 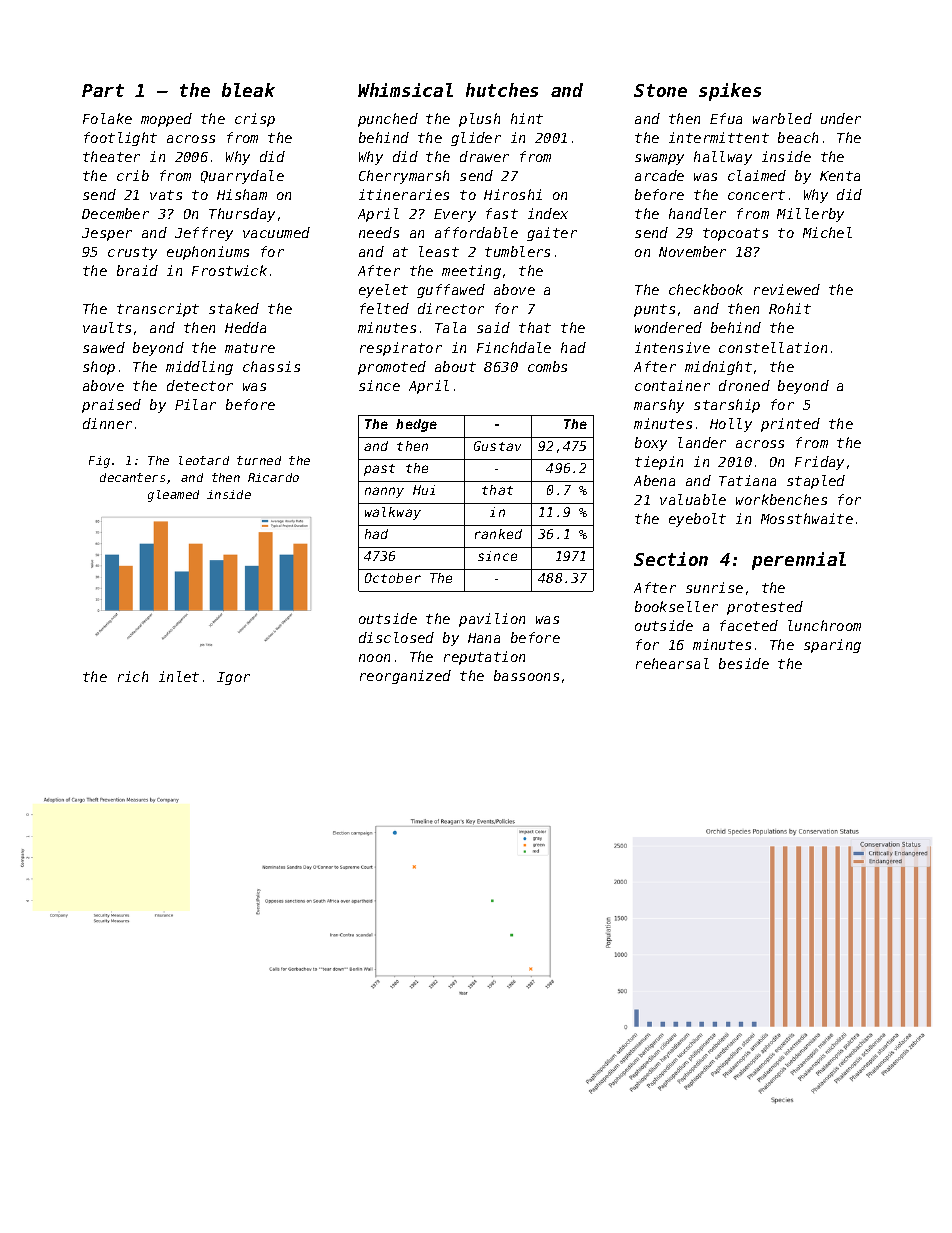 What do you see at coordinates (388, 120) in the document?
I see `punched` at bounding box center [388, 120].
